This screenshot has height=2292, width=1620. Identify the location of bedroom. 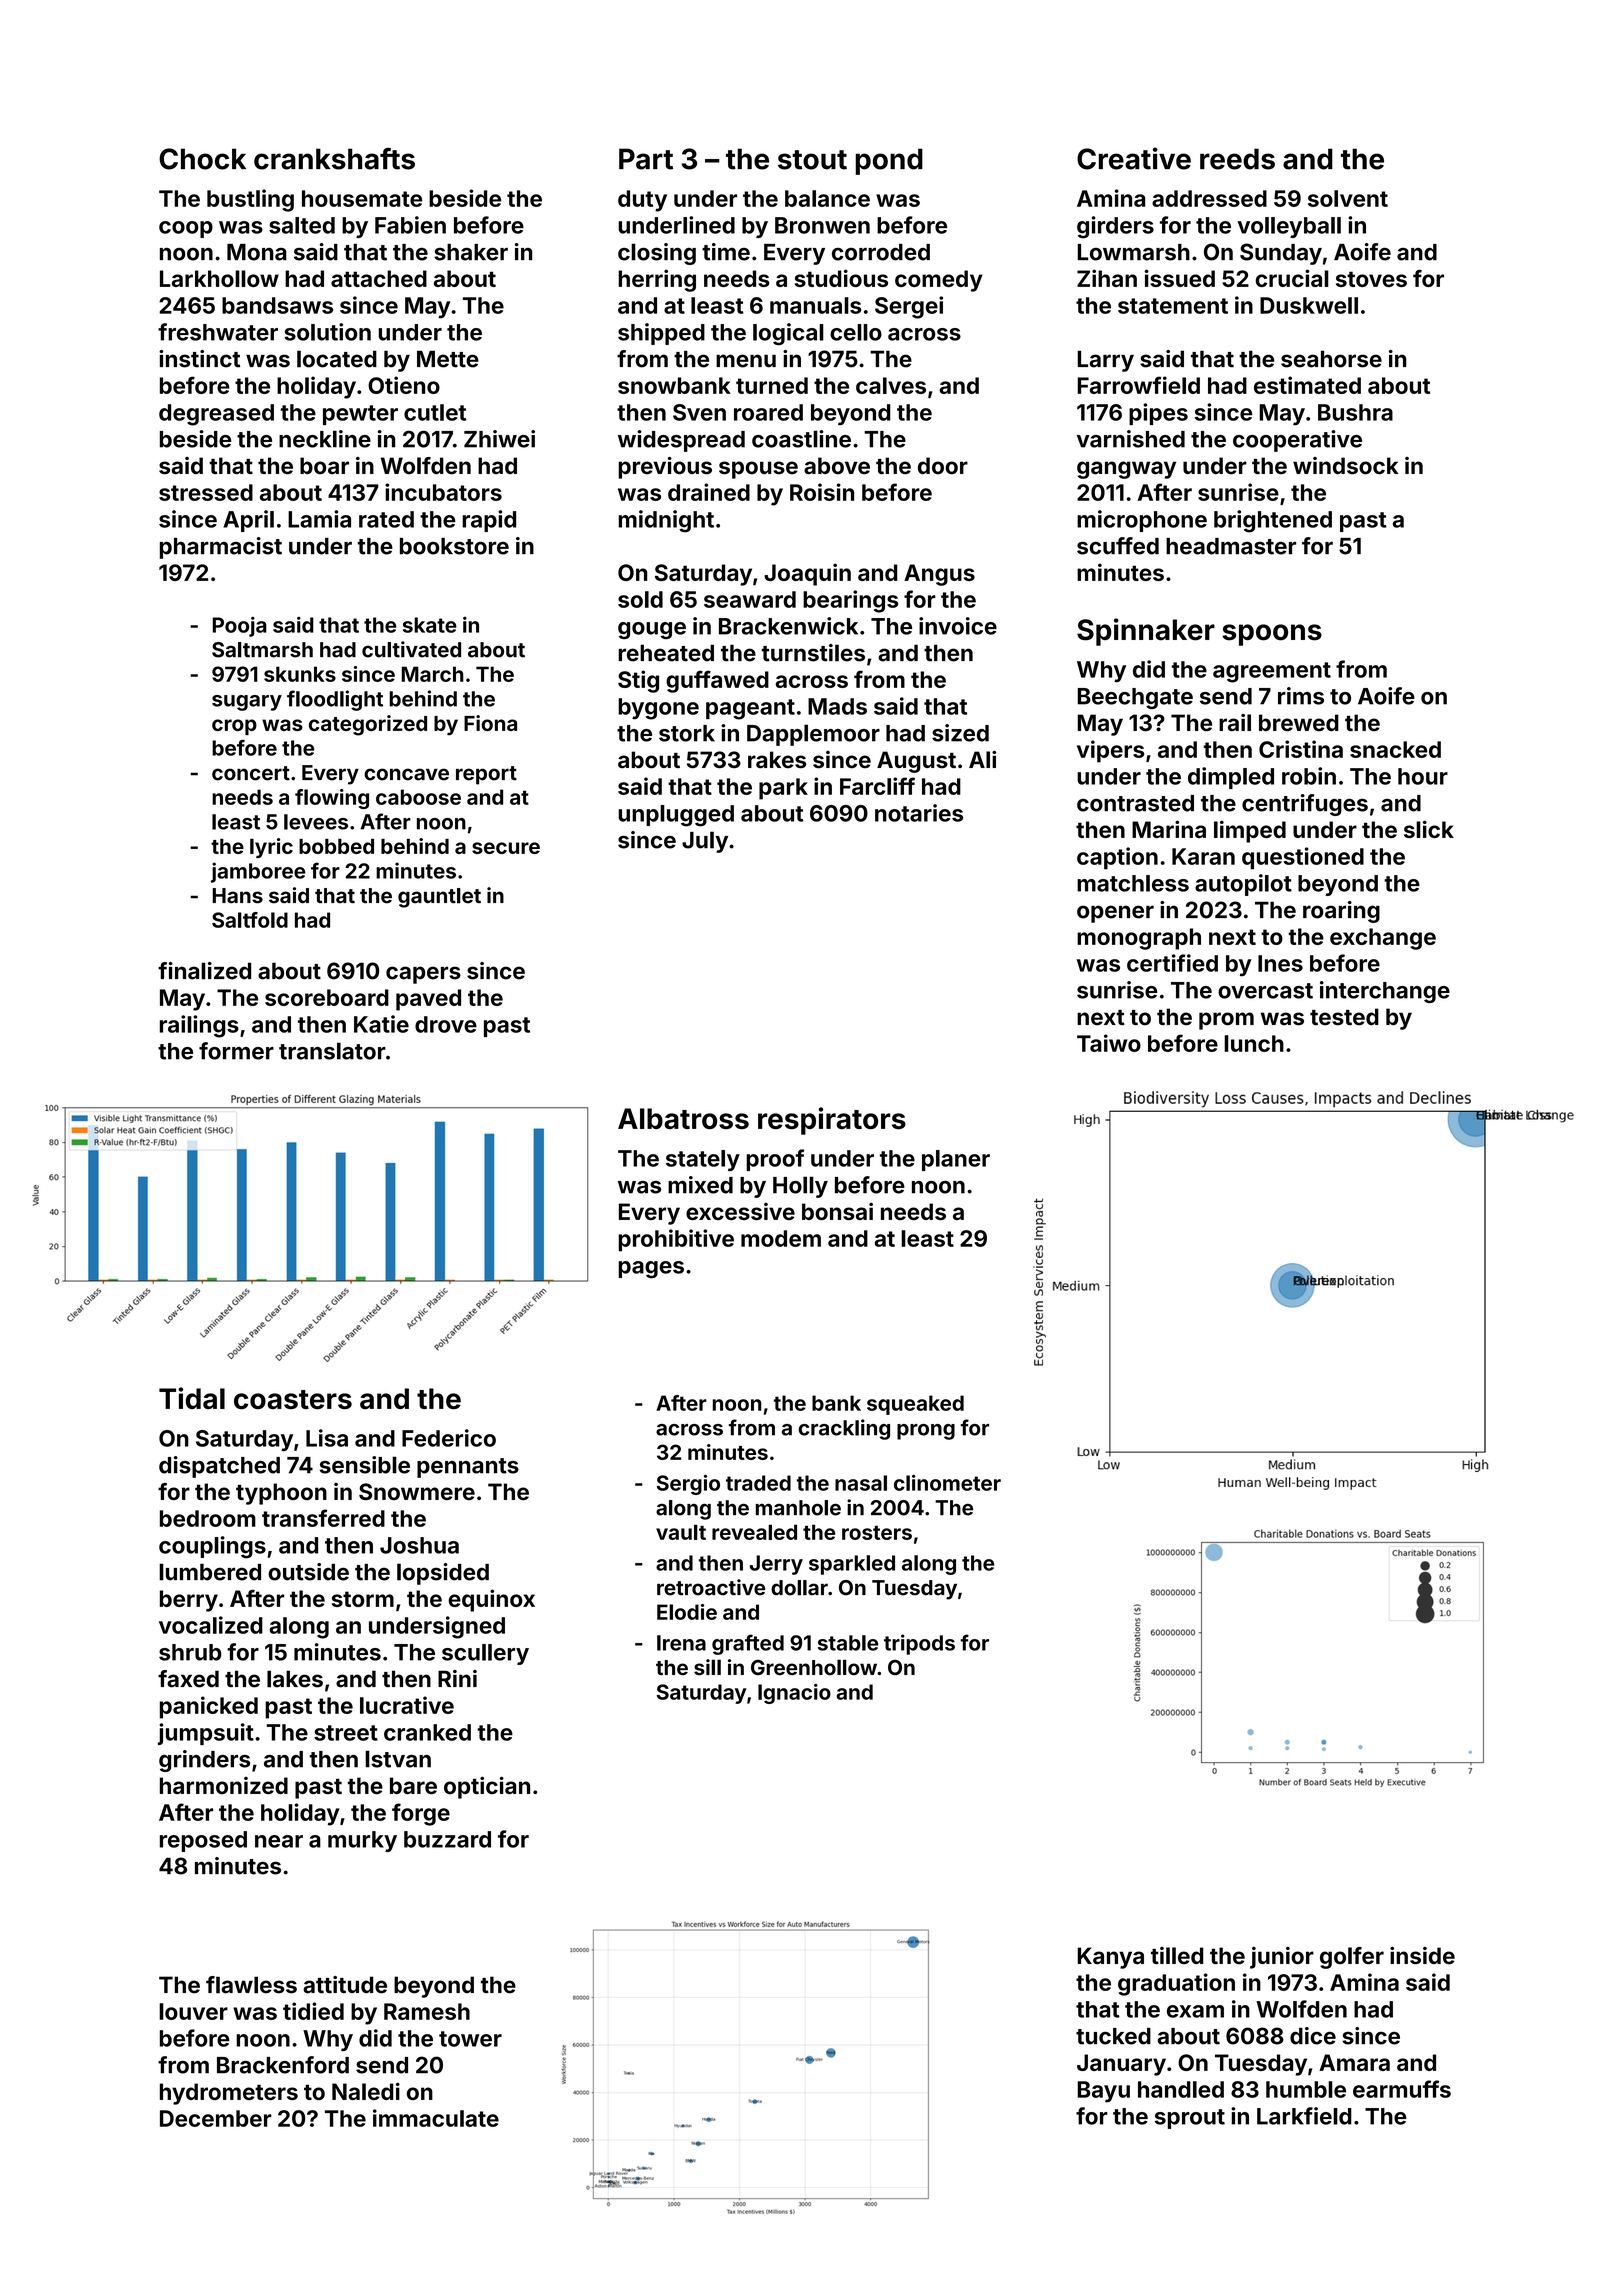
(208, 1518).
